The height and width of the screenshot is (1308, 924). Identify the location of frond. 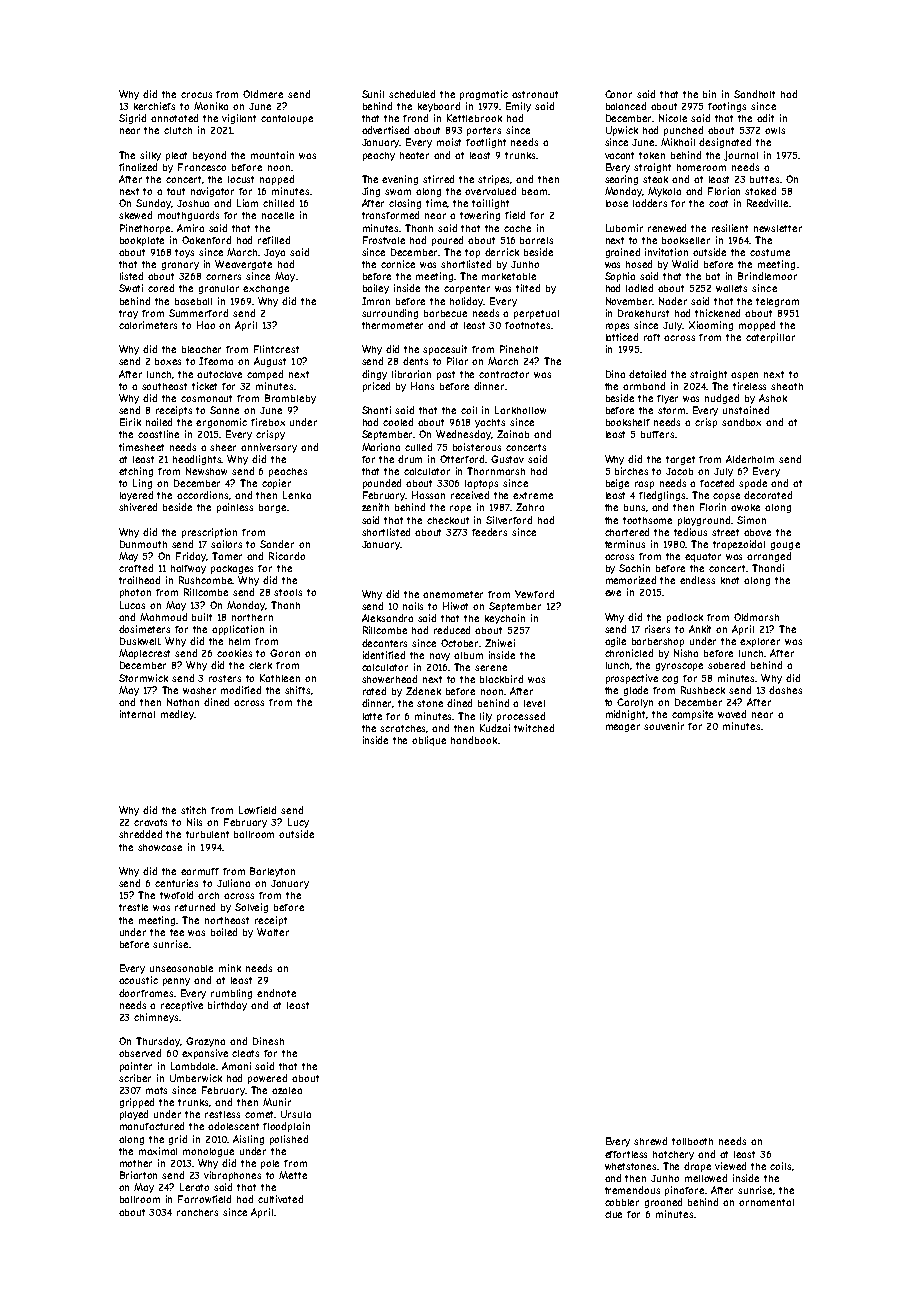
(415, 118).
